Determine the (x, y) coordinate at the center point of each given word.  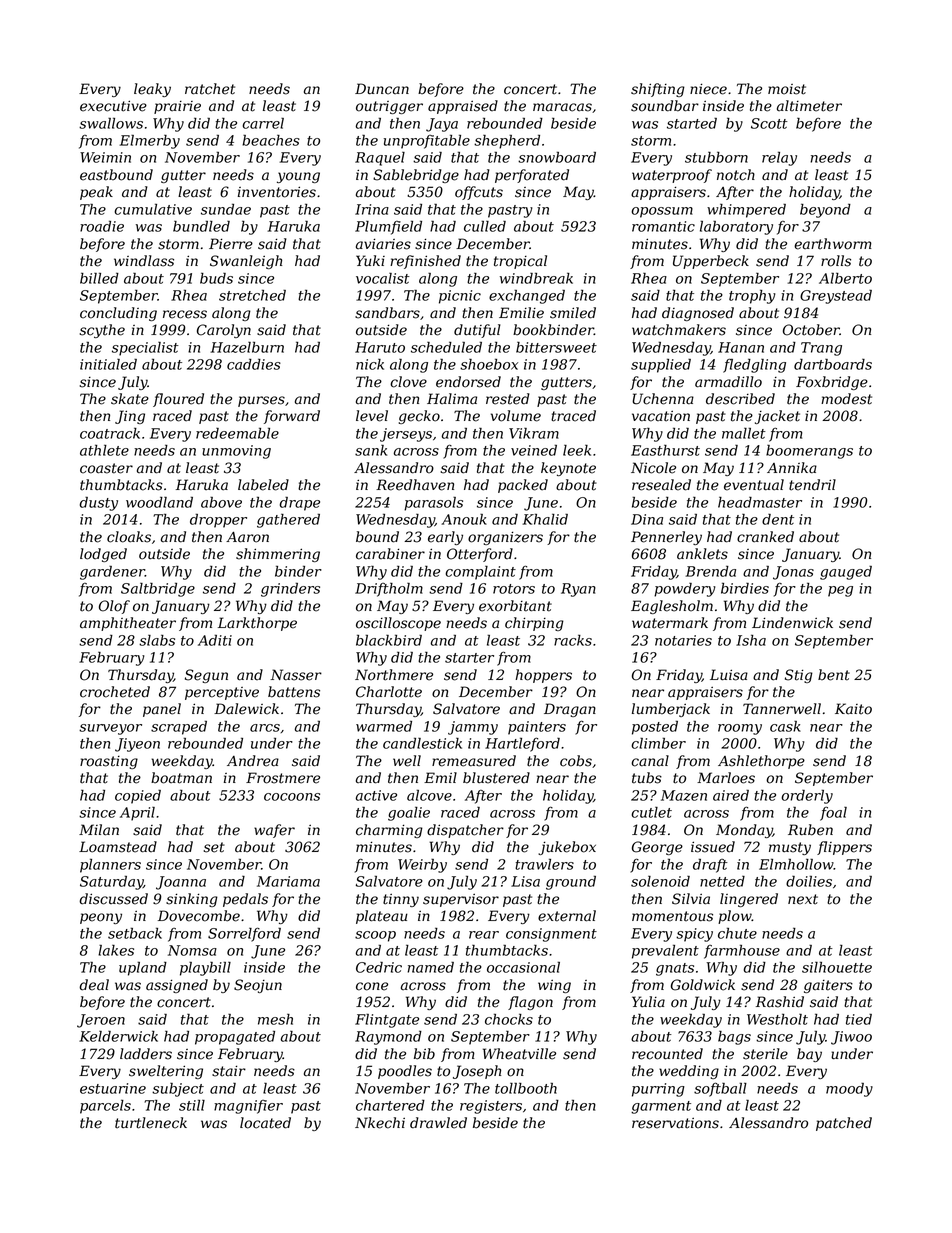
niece (708, 89)
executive (113, 106)
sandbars (387, 313)
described (740, 399)
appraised (463, 107)
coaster (106, 468)
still (192, 1105)
